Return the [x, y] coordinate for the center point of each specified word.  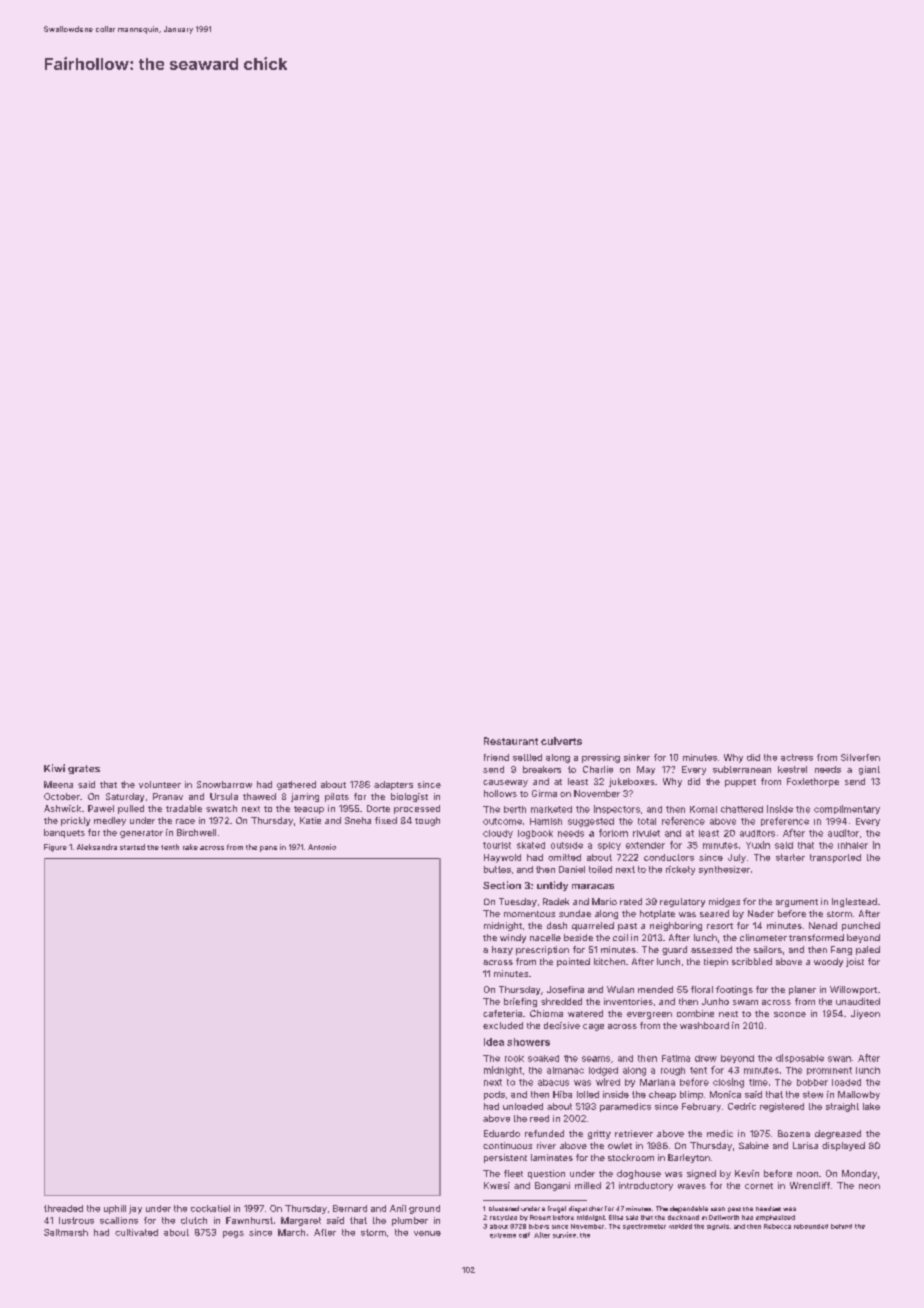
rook [514, 1058]
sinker [637, 757]
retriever [634, 1133]
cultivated [136, 1232]
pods [494, 1095]
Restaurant [511, 741]
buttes [497, 869]
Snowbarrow [224, 784]
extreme [503, 1235]
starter [790, 857]
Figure [55, 848]
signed [701, 1174]
